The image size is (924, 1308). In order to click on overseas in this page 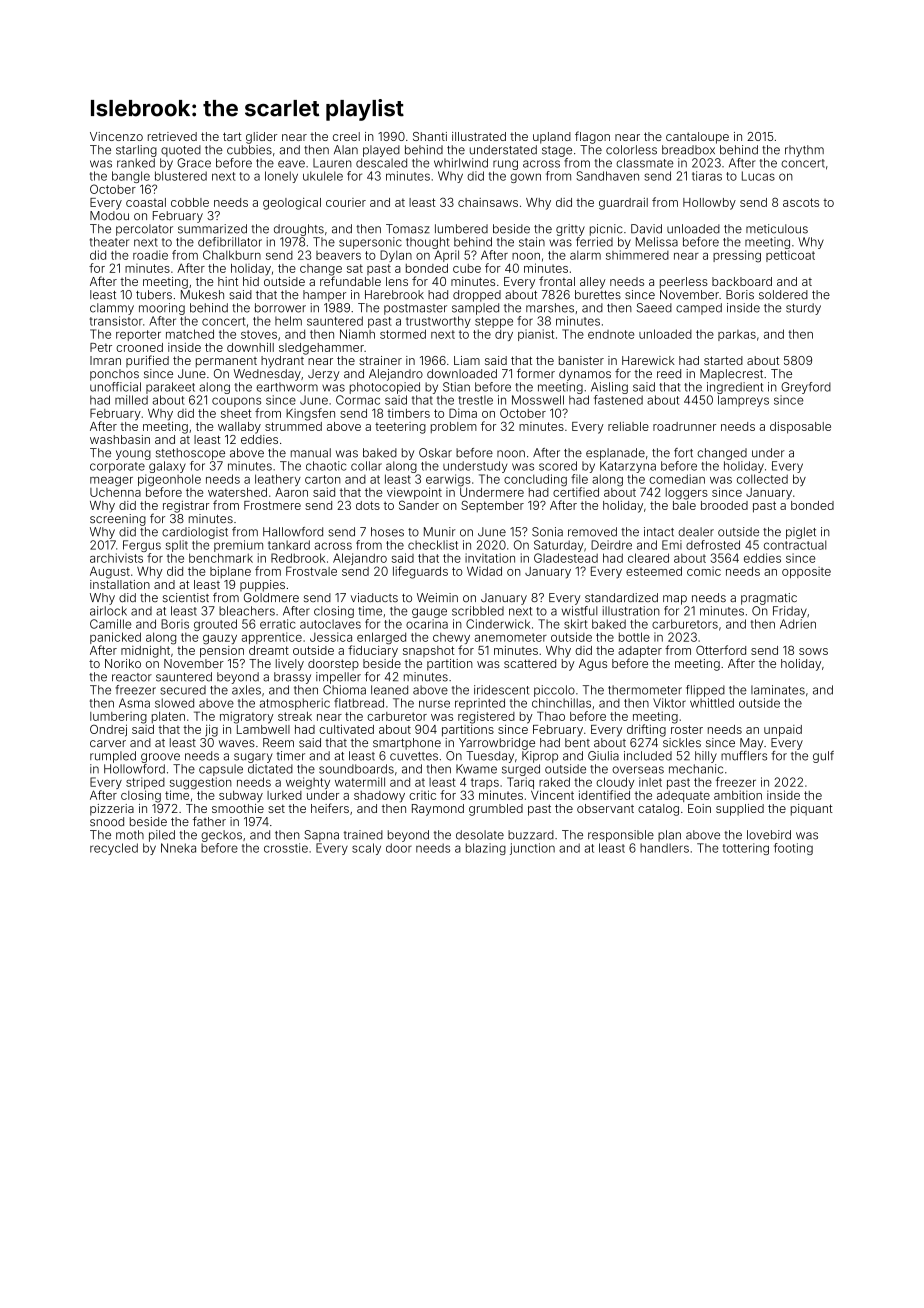, I will do `click(638, 770)`.
